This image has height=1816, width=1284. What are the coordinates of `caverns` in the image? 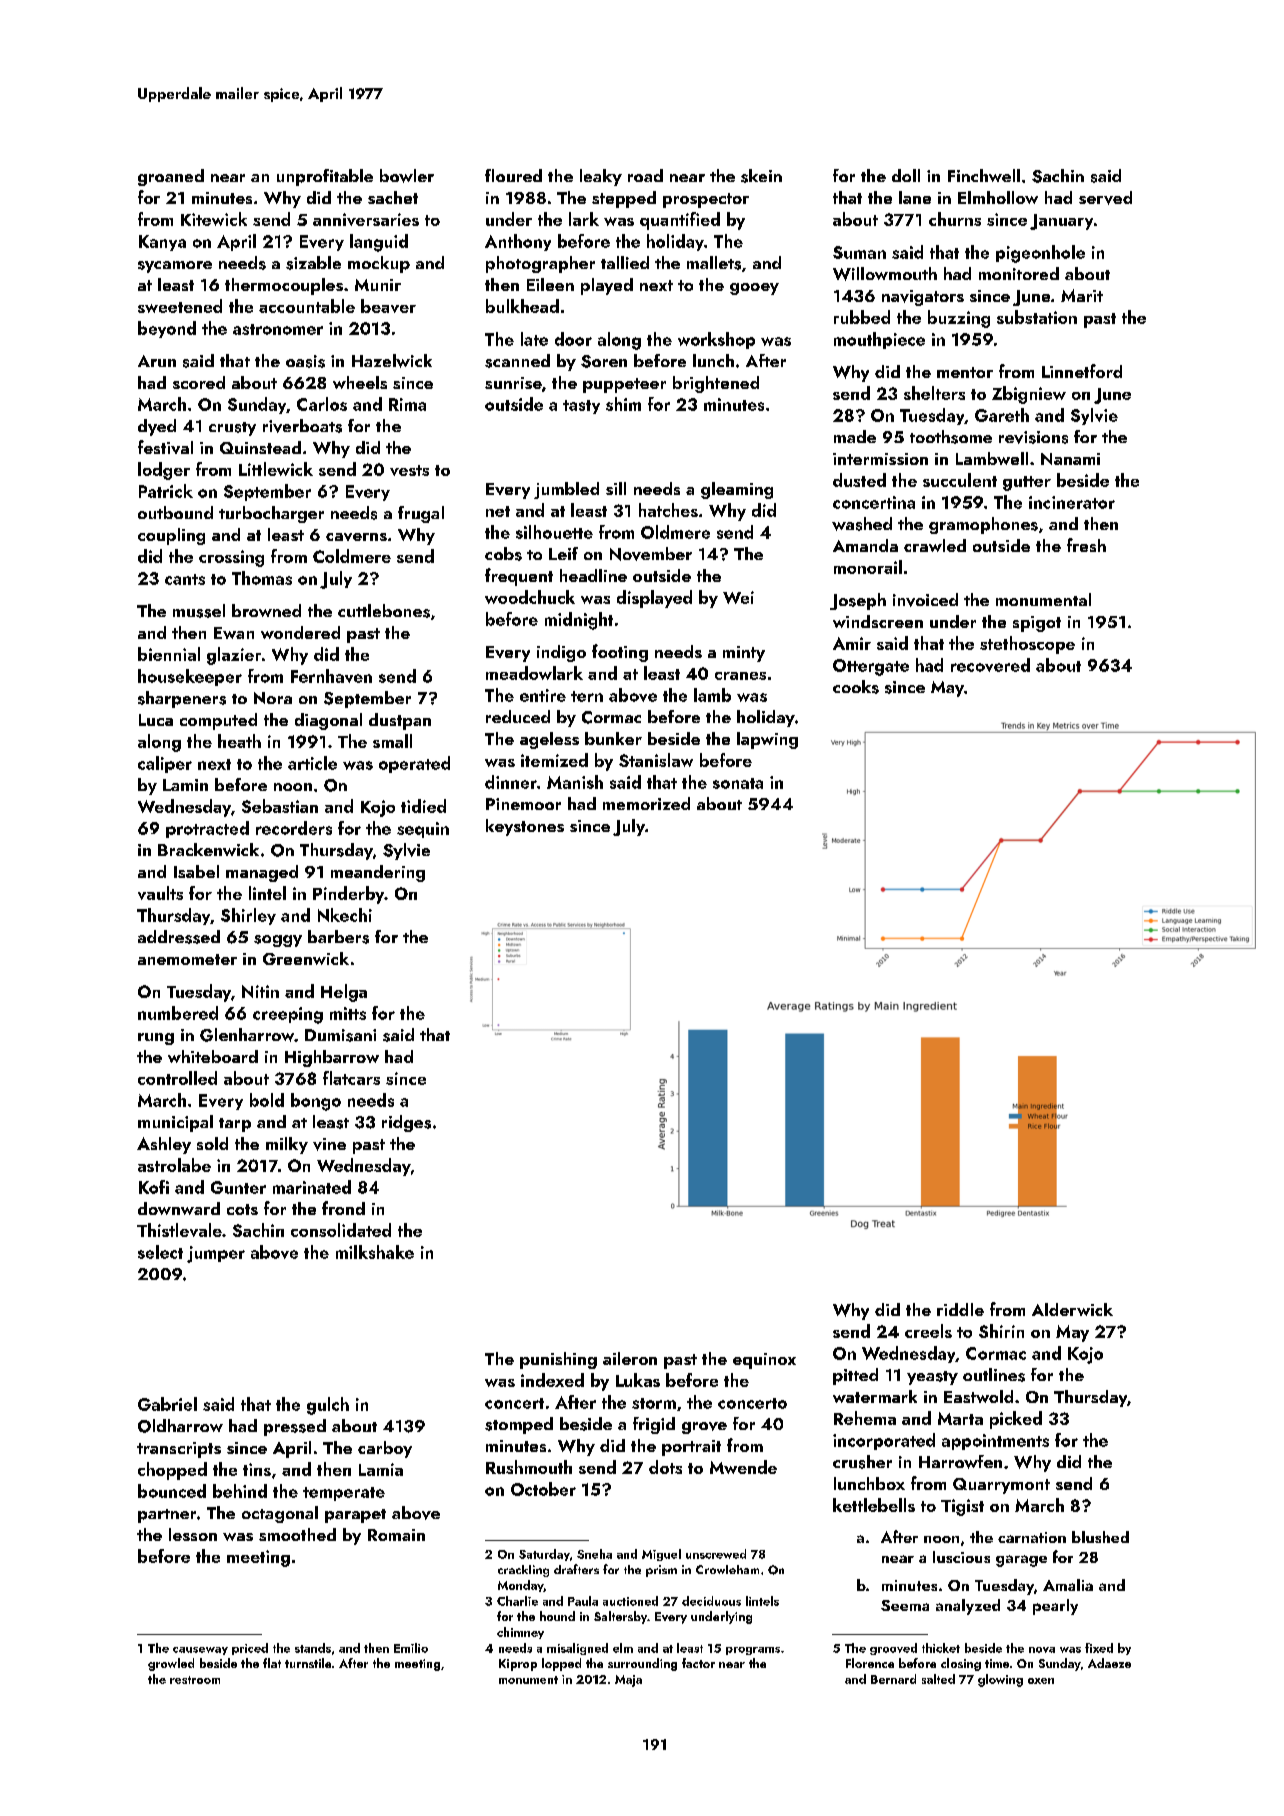 It's located at (356, 537).
